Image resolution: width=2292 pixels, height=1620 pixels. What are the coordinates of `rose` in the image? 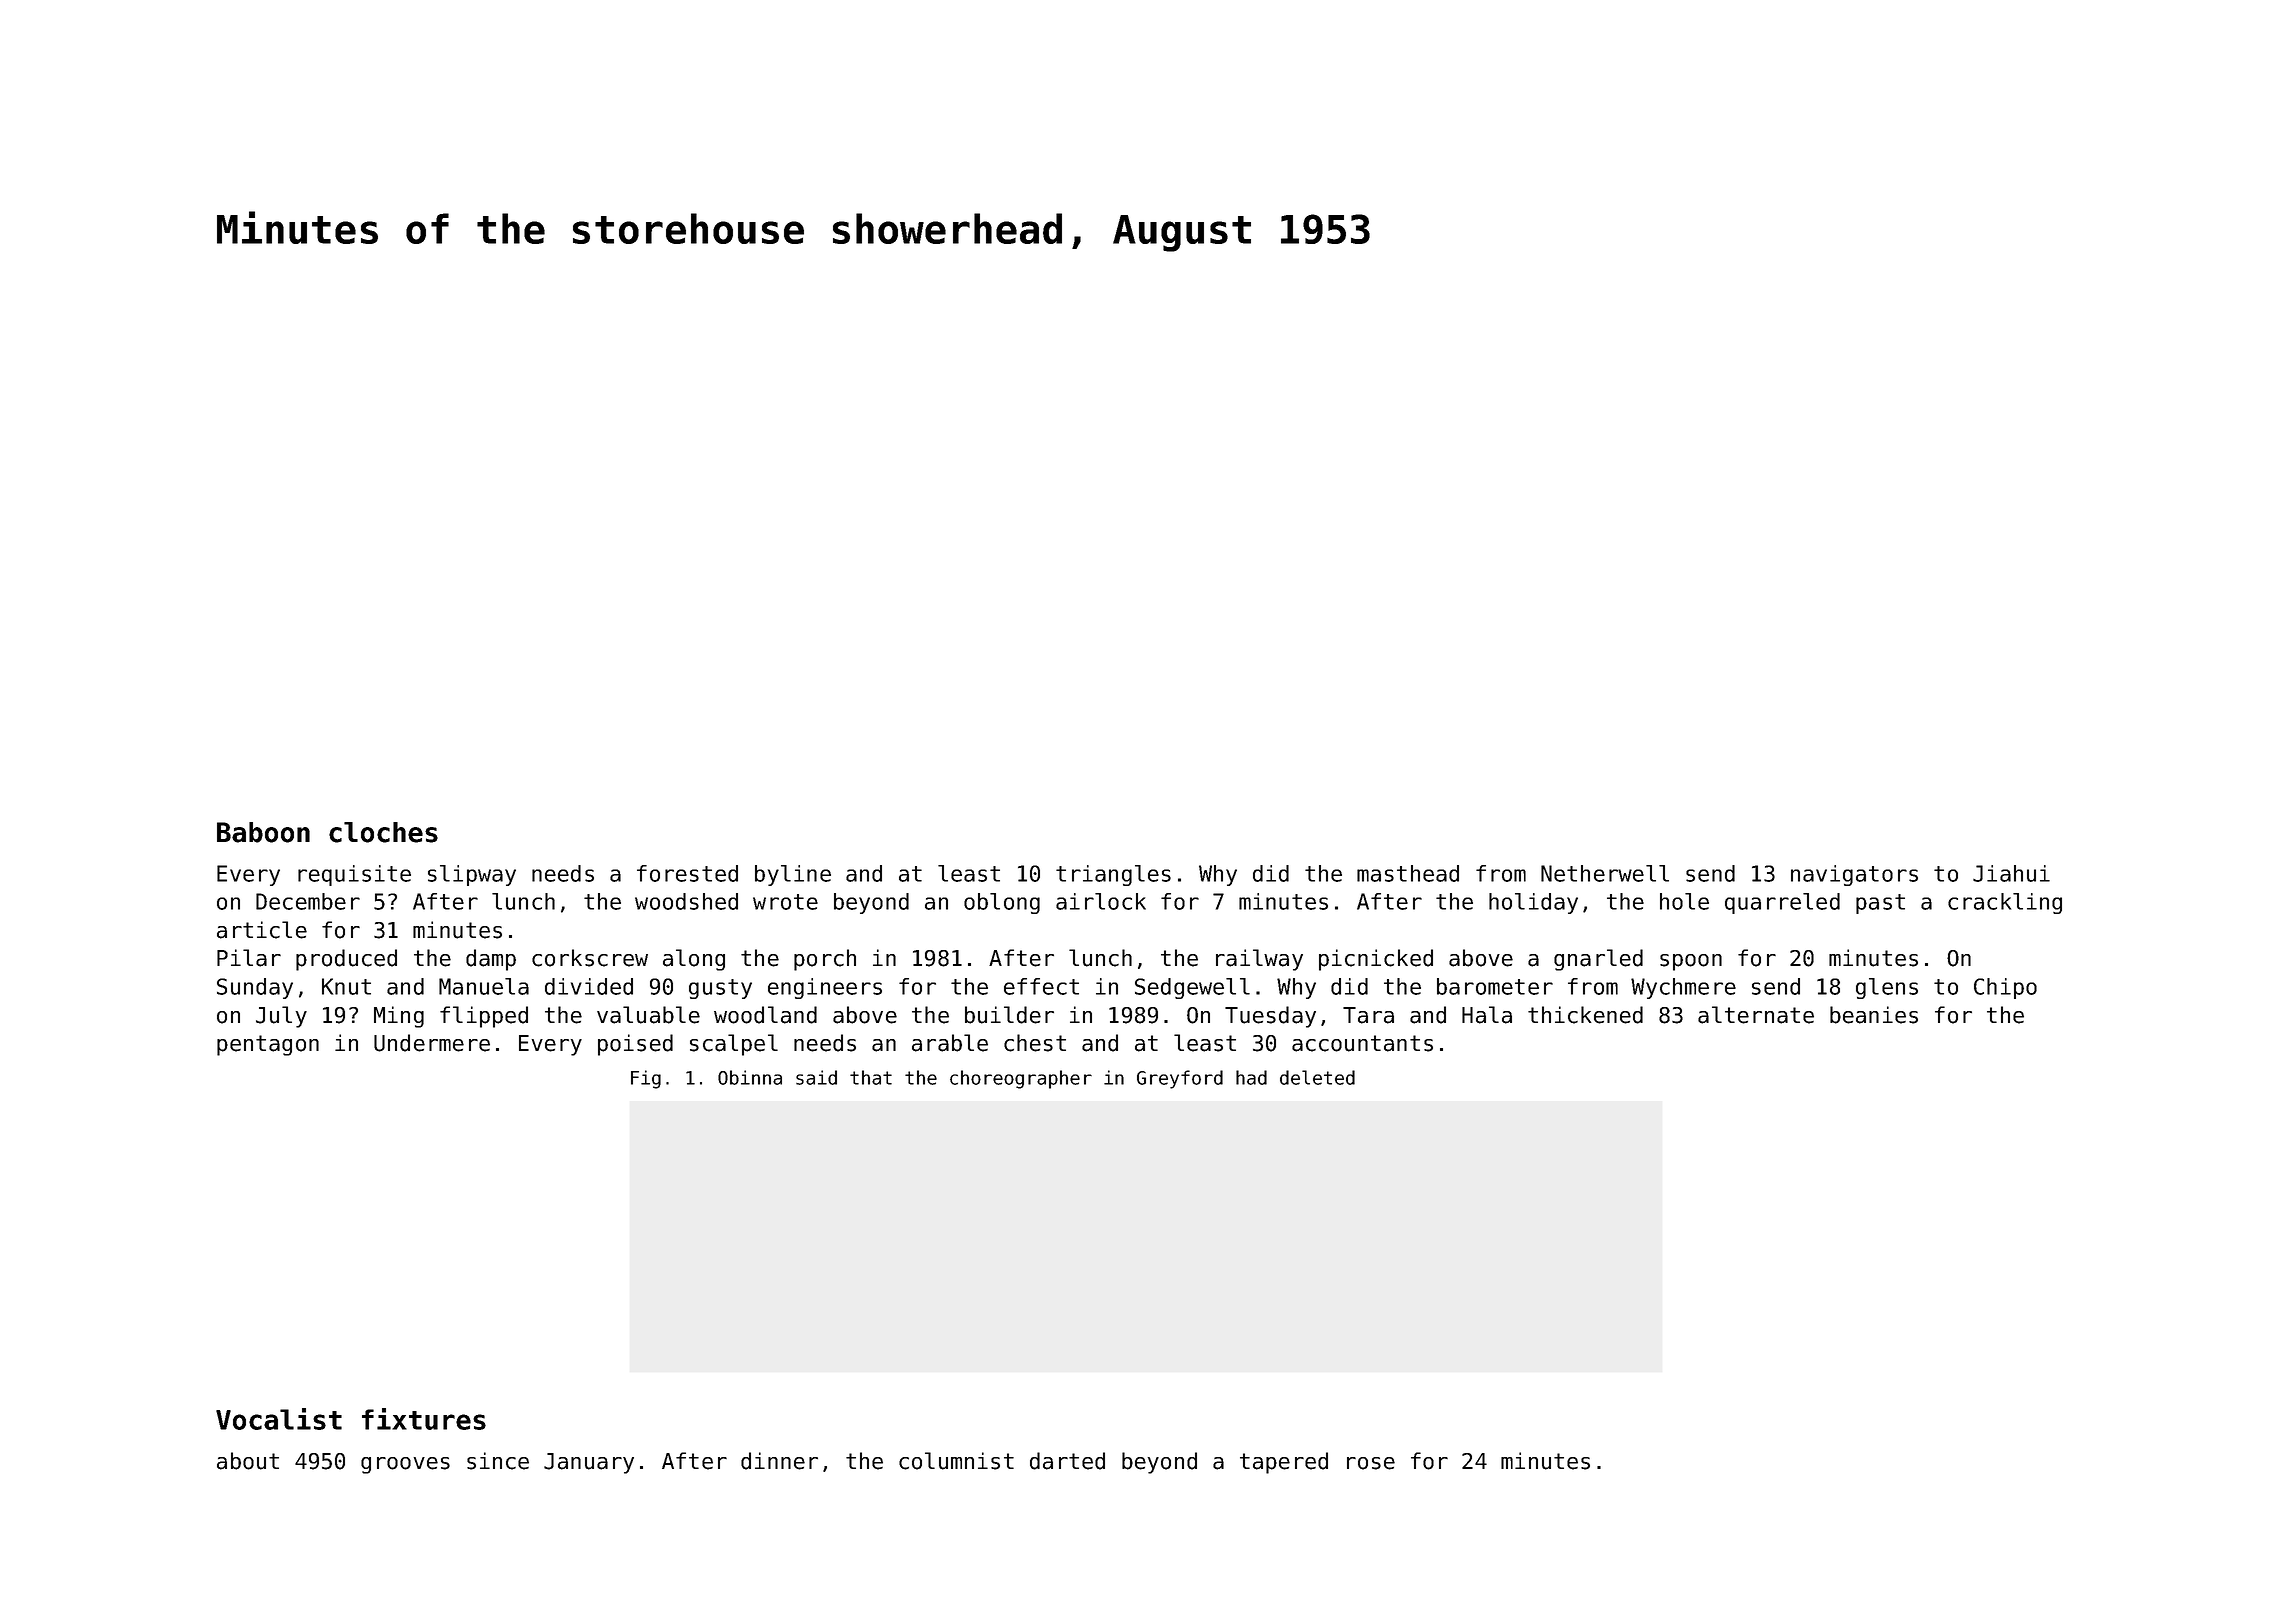 It's located at (1371, 1463).
